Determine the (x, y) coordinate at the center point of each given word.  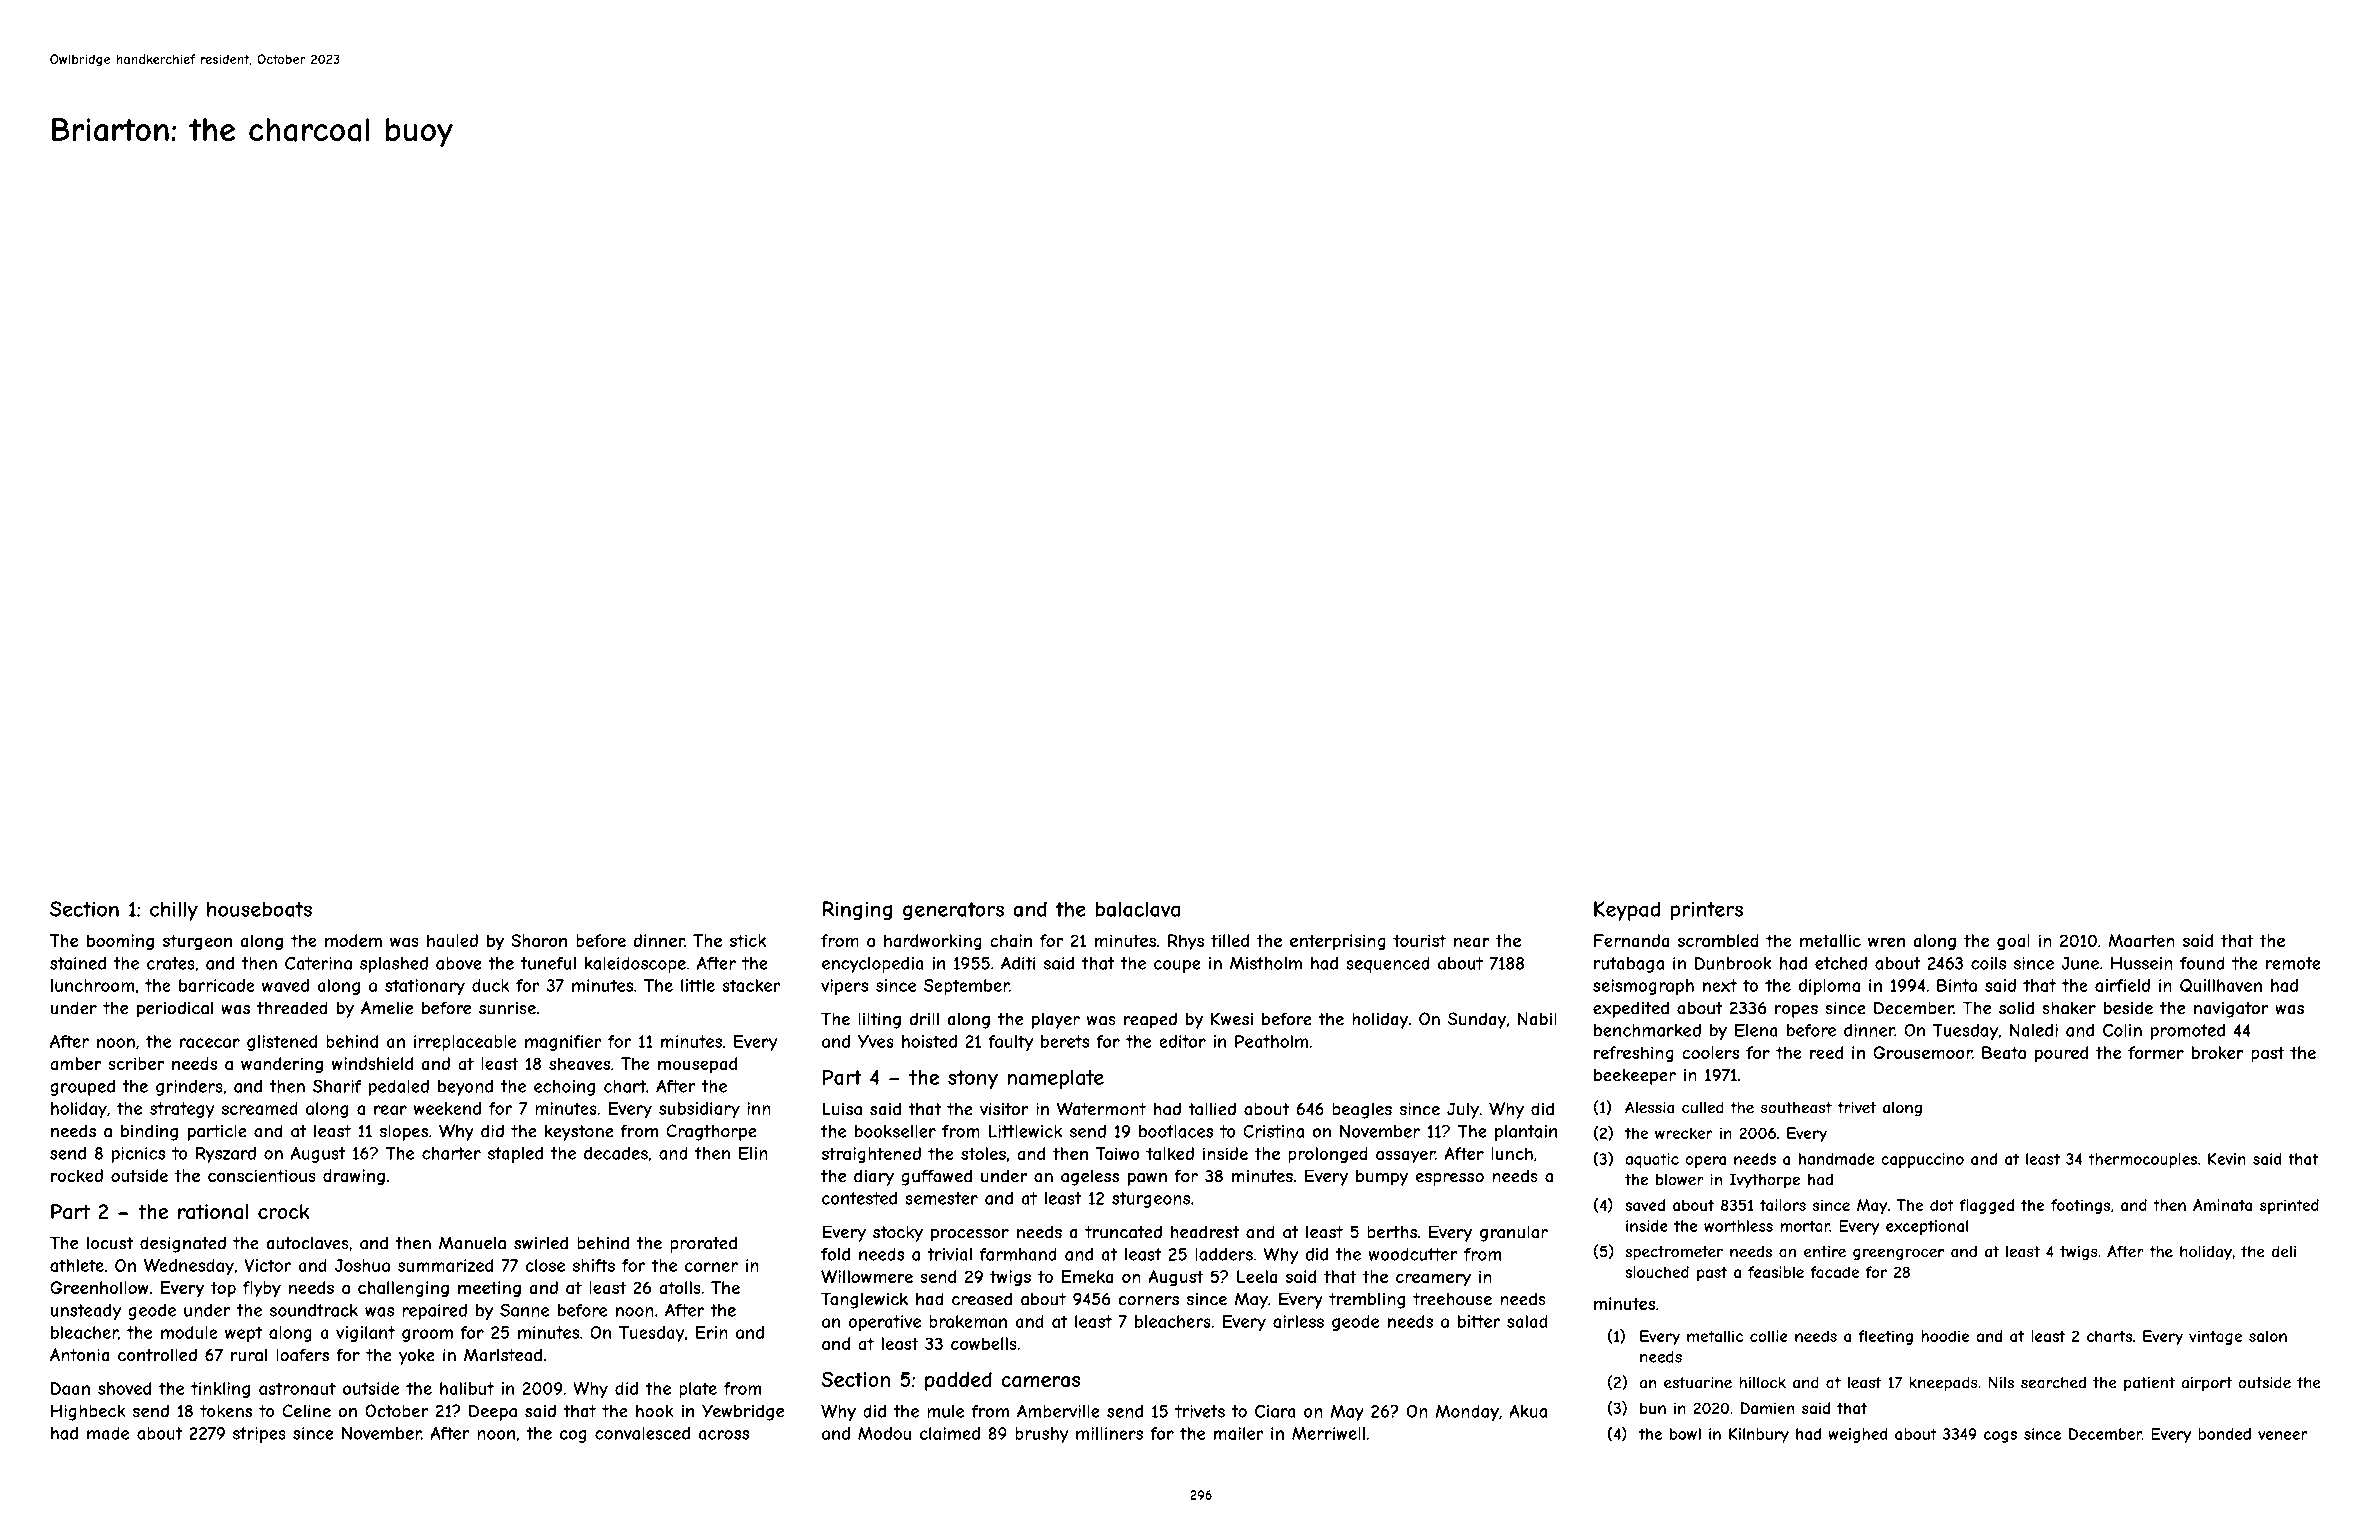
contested (859, 1198)
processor (970, 1235)
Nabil (1537, 1019)
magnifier (563, 1043)
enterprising (1338, 942)
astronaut (297, 1388)
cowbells (984, 1343)
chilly (174, 911)
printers (1707, 911)
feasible (1776, 1272)
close (545, 1265)
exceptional (1927, 1227)
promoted (2188, 1032)
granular (1514, 1233)
